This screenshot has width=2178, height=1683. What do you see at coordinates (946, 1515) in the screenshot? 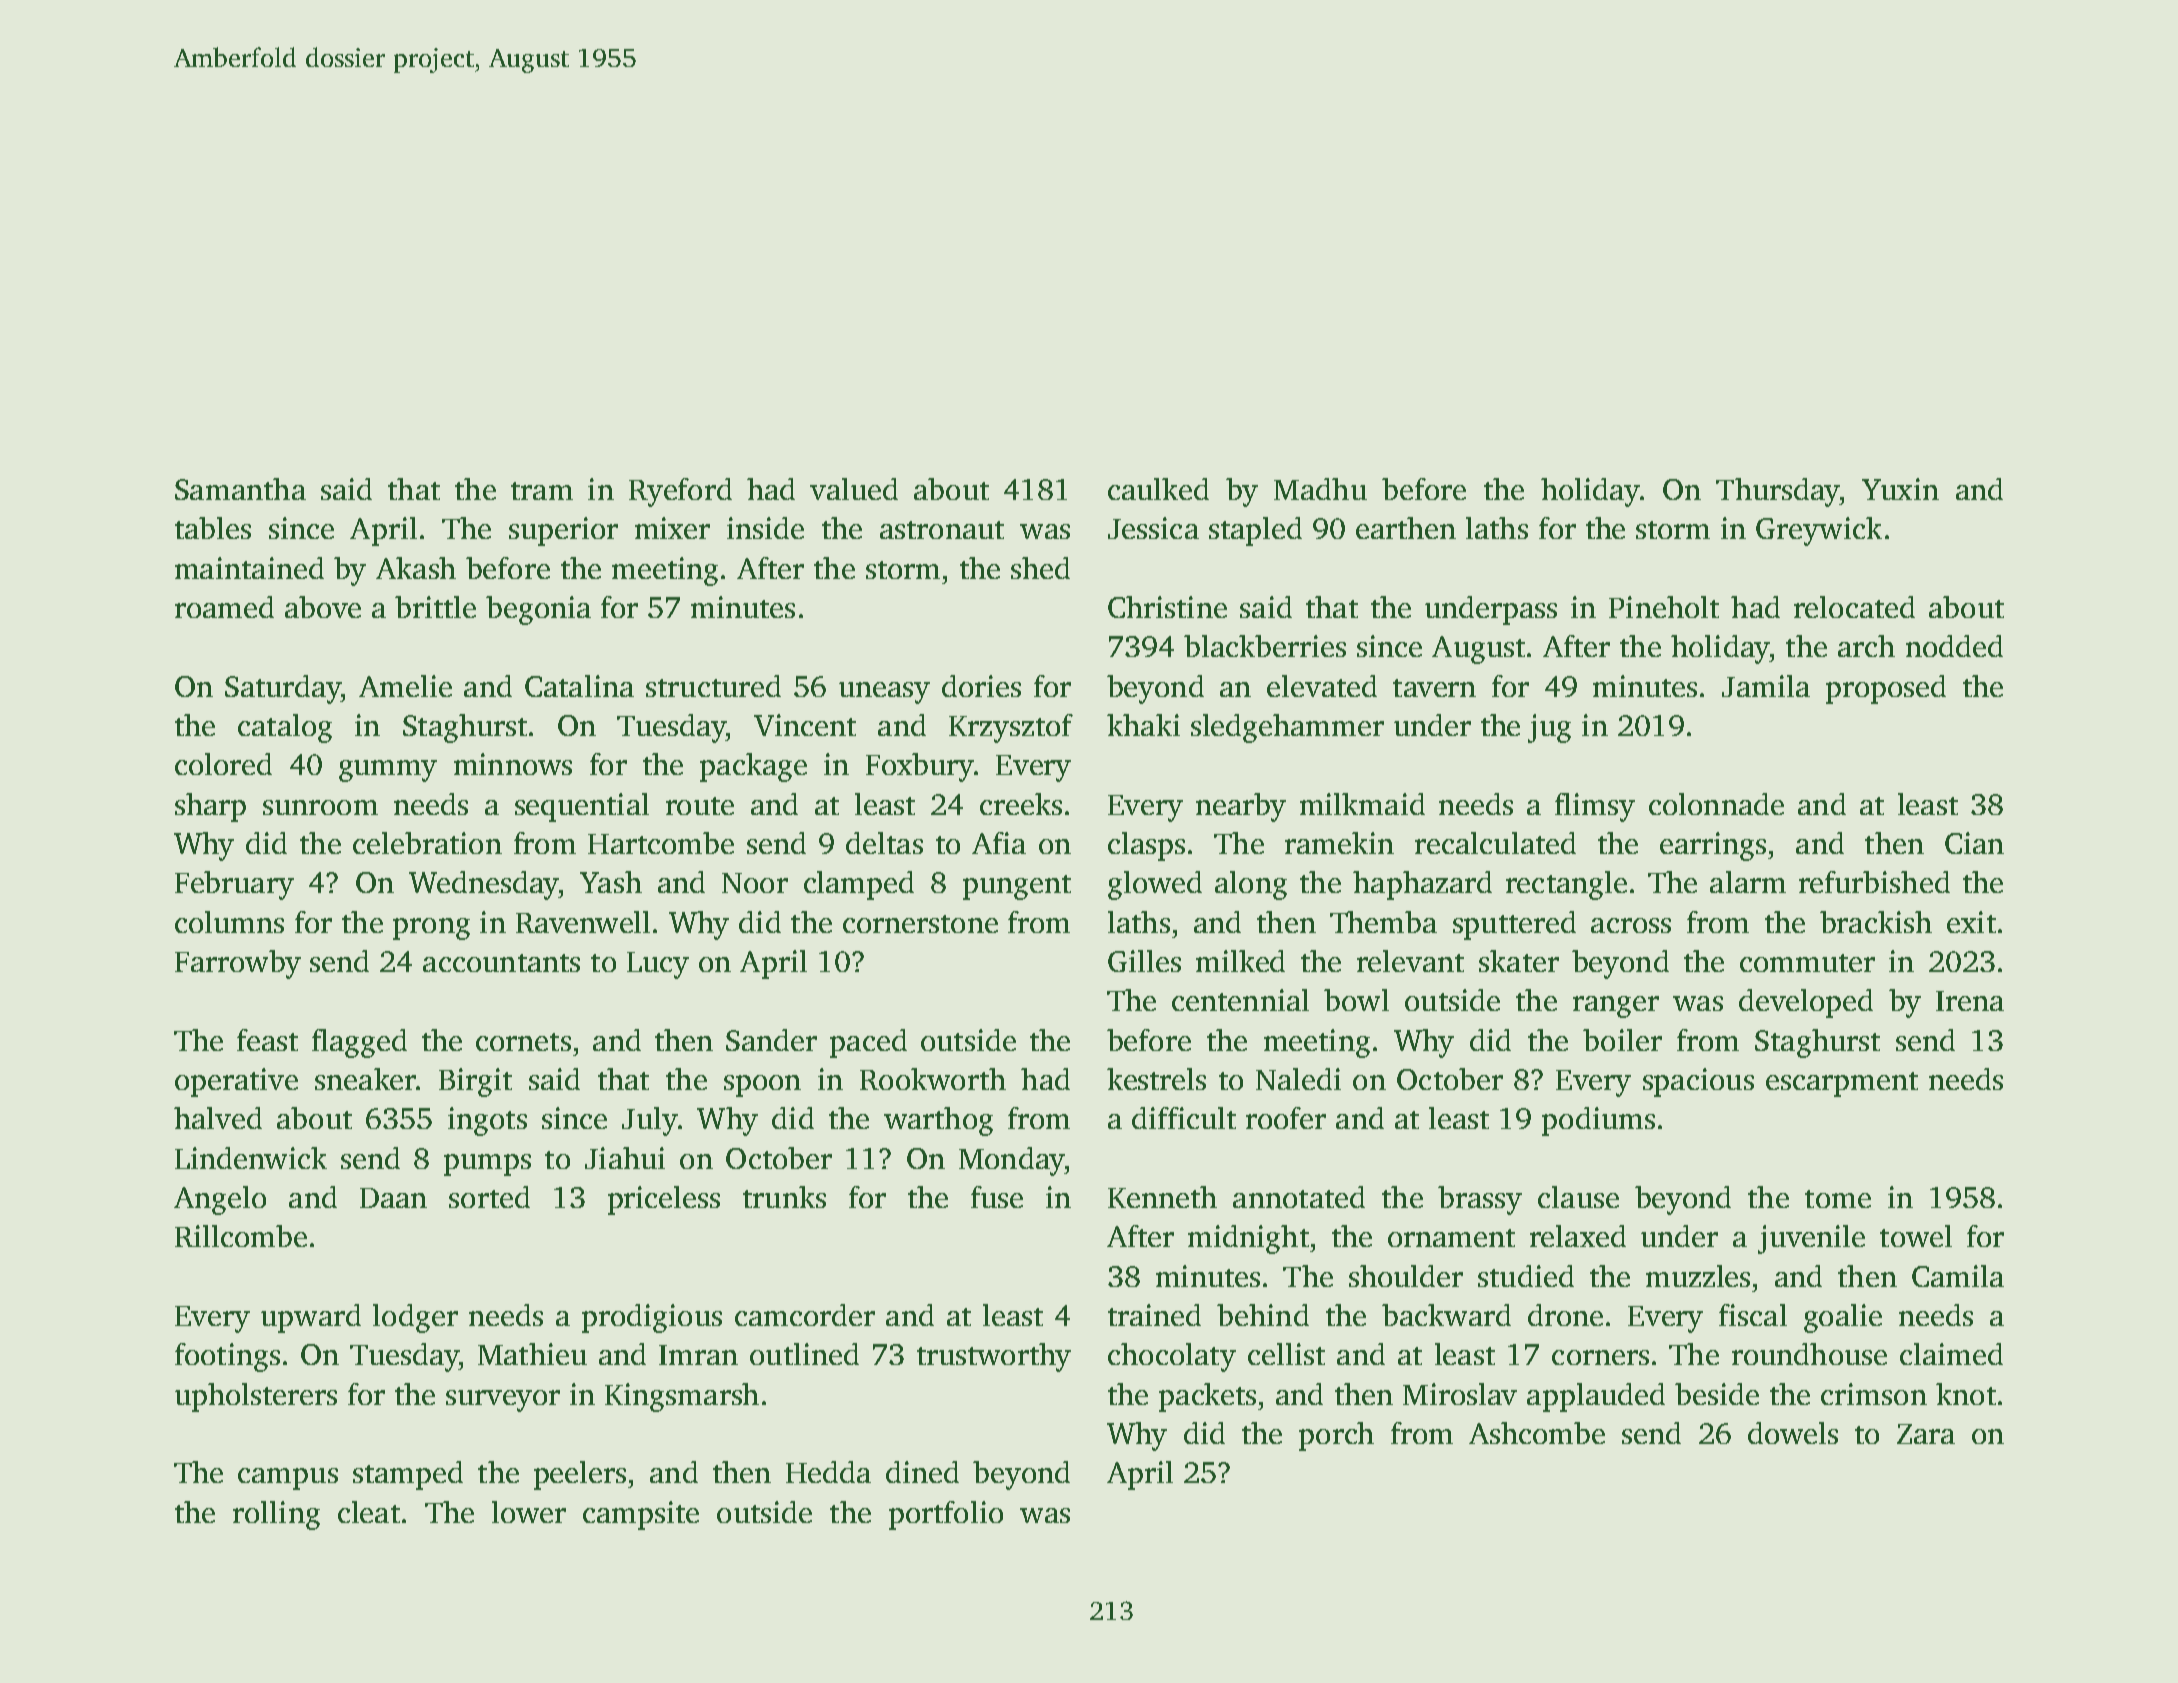
I see `portfolio` at bounding box center [946, 1515].
